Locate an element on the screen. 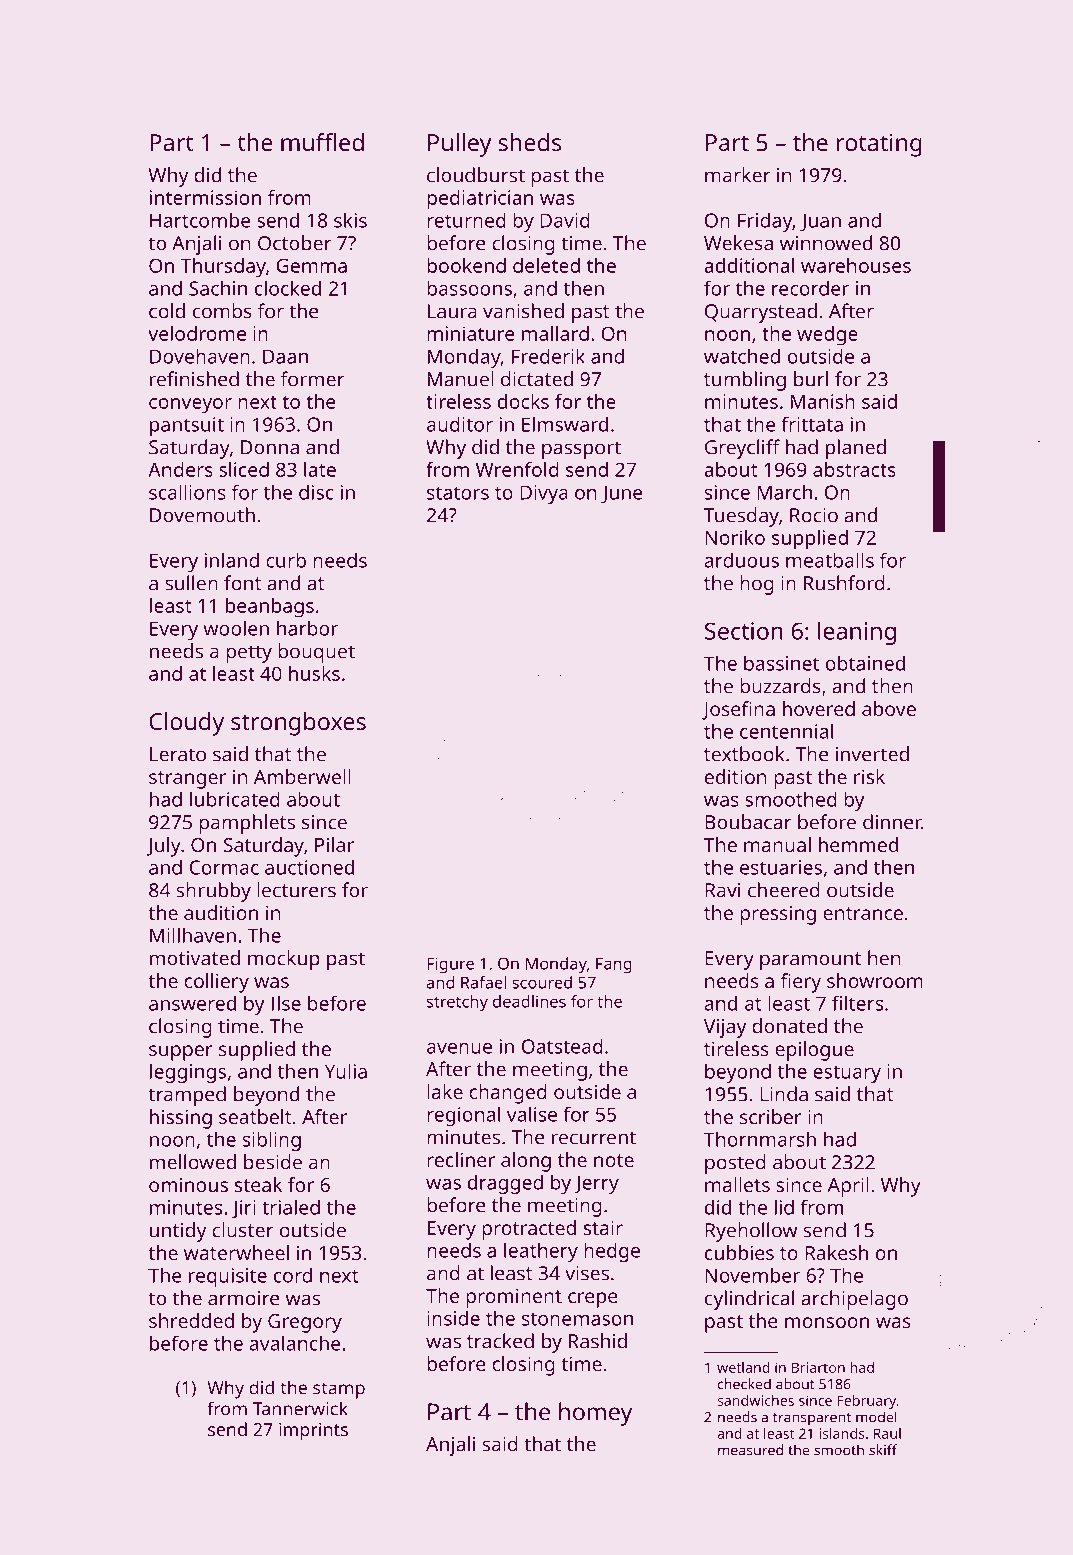 The width and height of the screenshot is (1073, 1555). Divya is located at coordinates (544, 494).
